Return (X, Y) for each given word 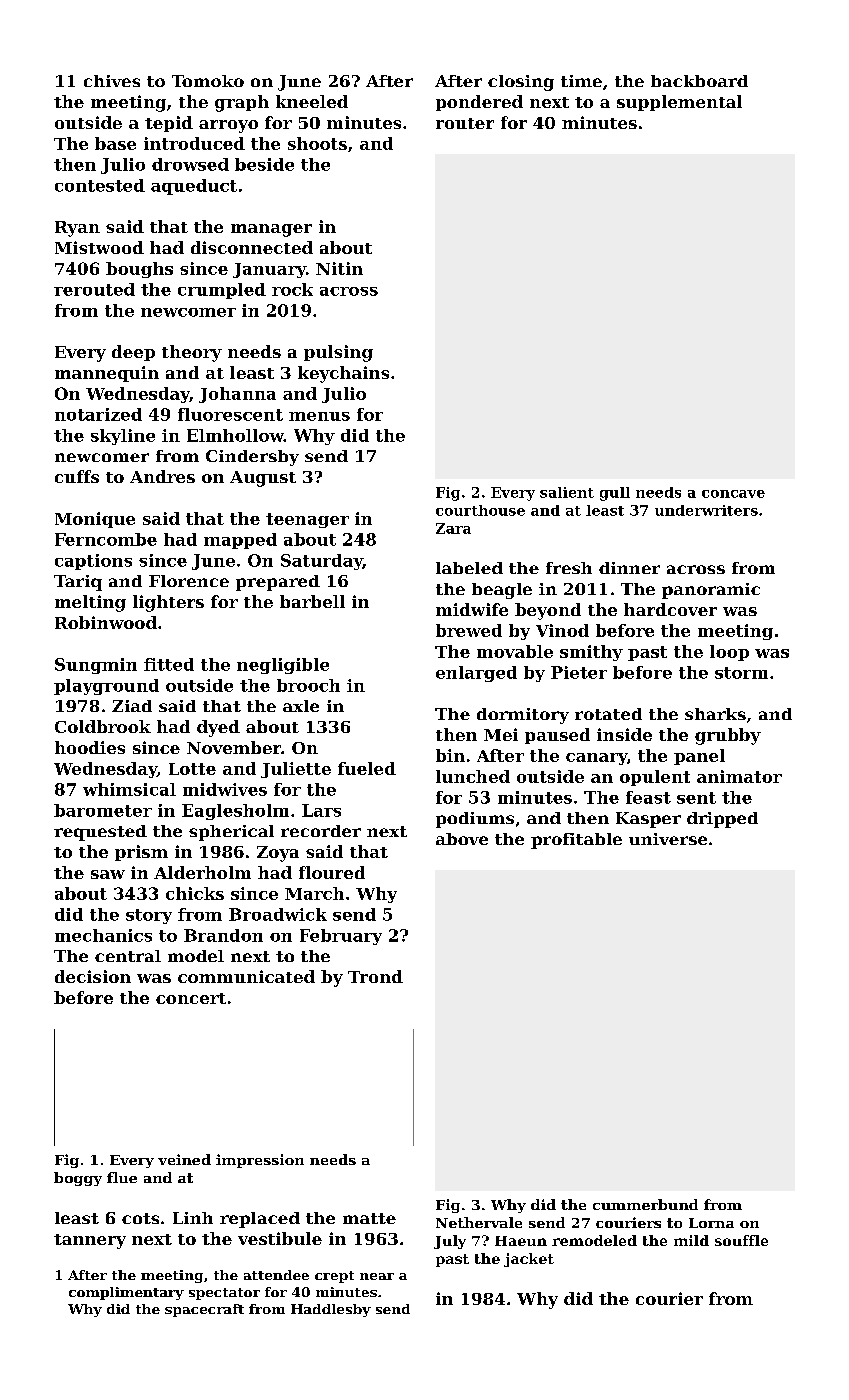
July (450, 1242)
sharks (715, 714)
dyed (218, 728)
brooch (308, 685)
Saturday (322, 562)
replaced (260, 1220)
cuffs (77, 476)
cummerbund (645, 1204)
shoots (317, 143)
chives (112, 81)
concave (733, 494)
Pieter (579, 672)
